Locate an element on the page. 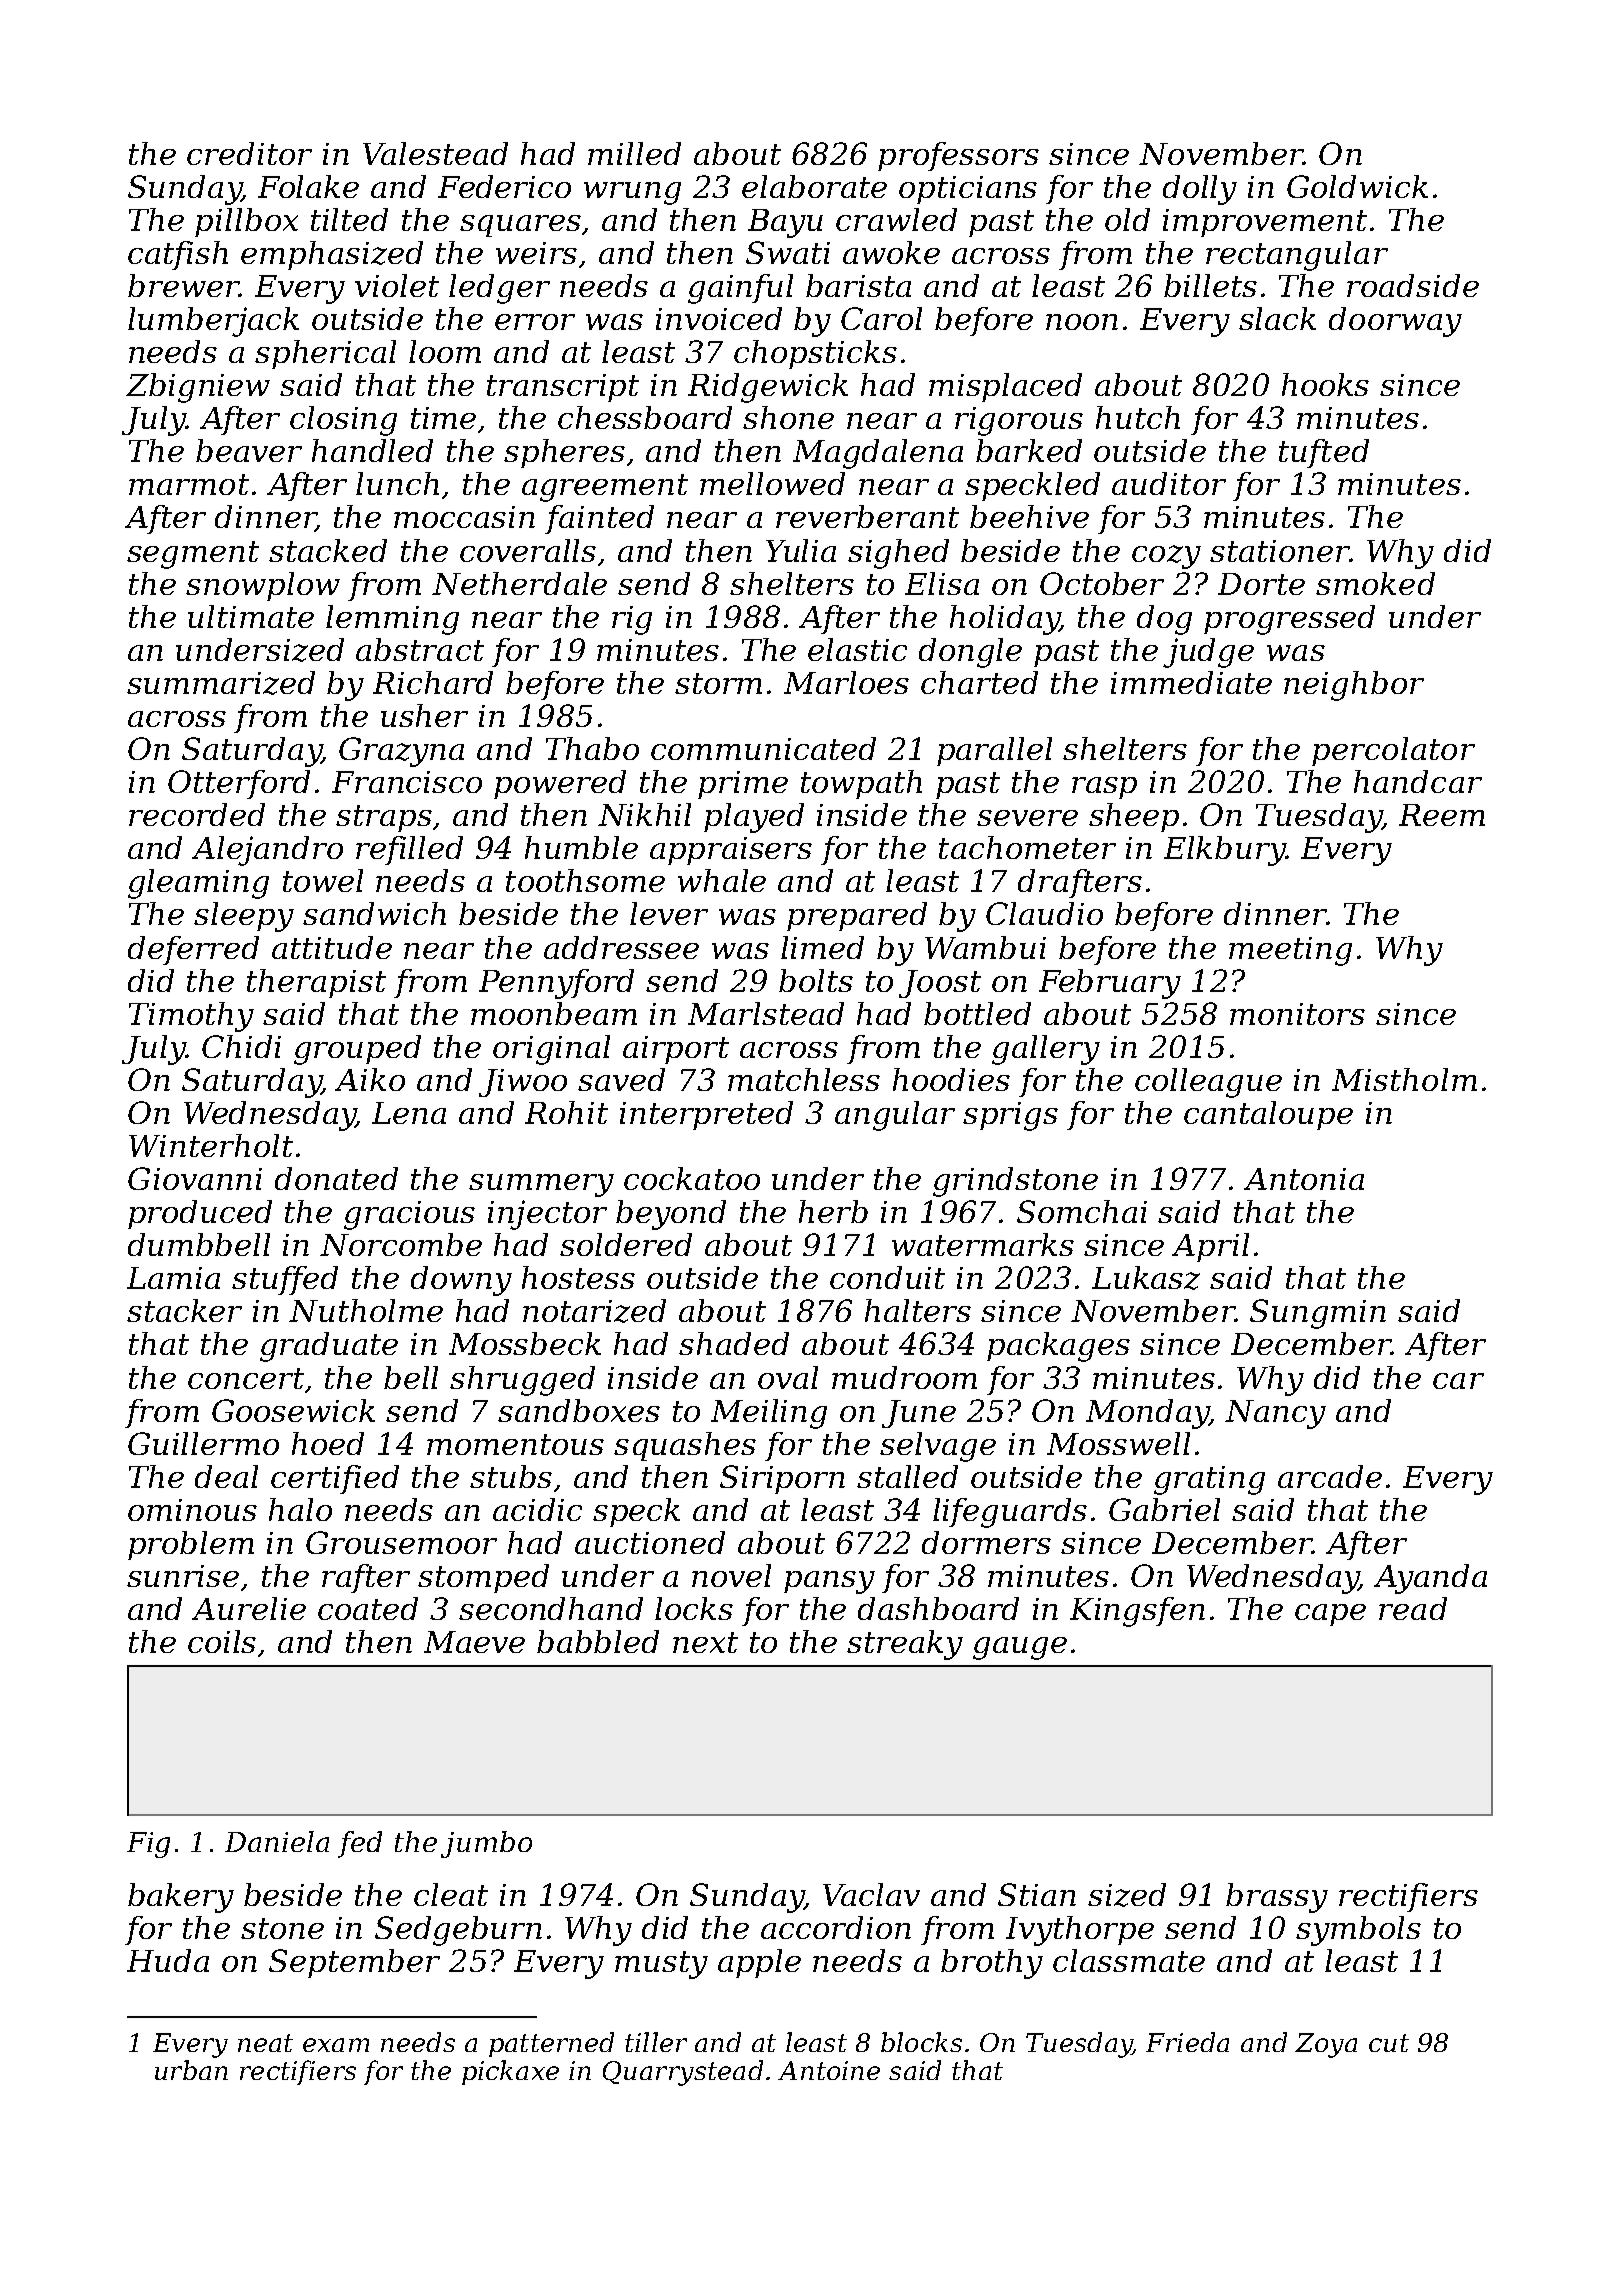  elaborate is located at coordinates (814, 186).
